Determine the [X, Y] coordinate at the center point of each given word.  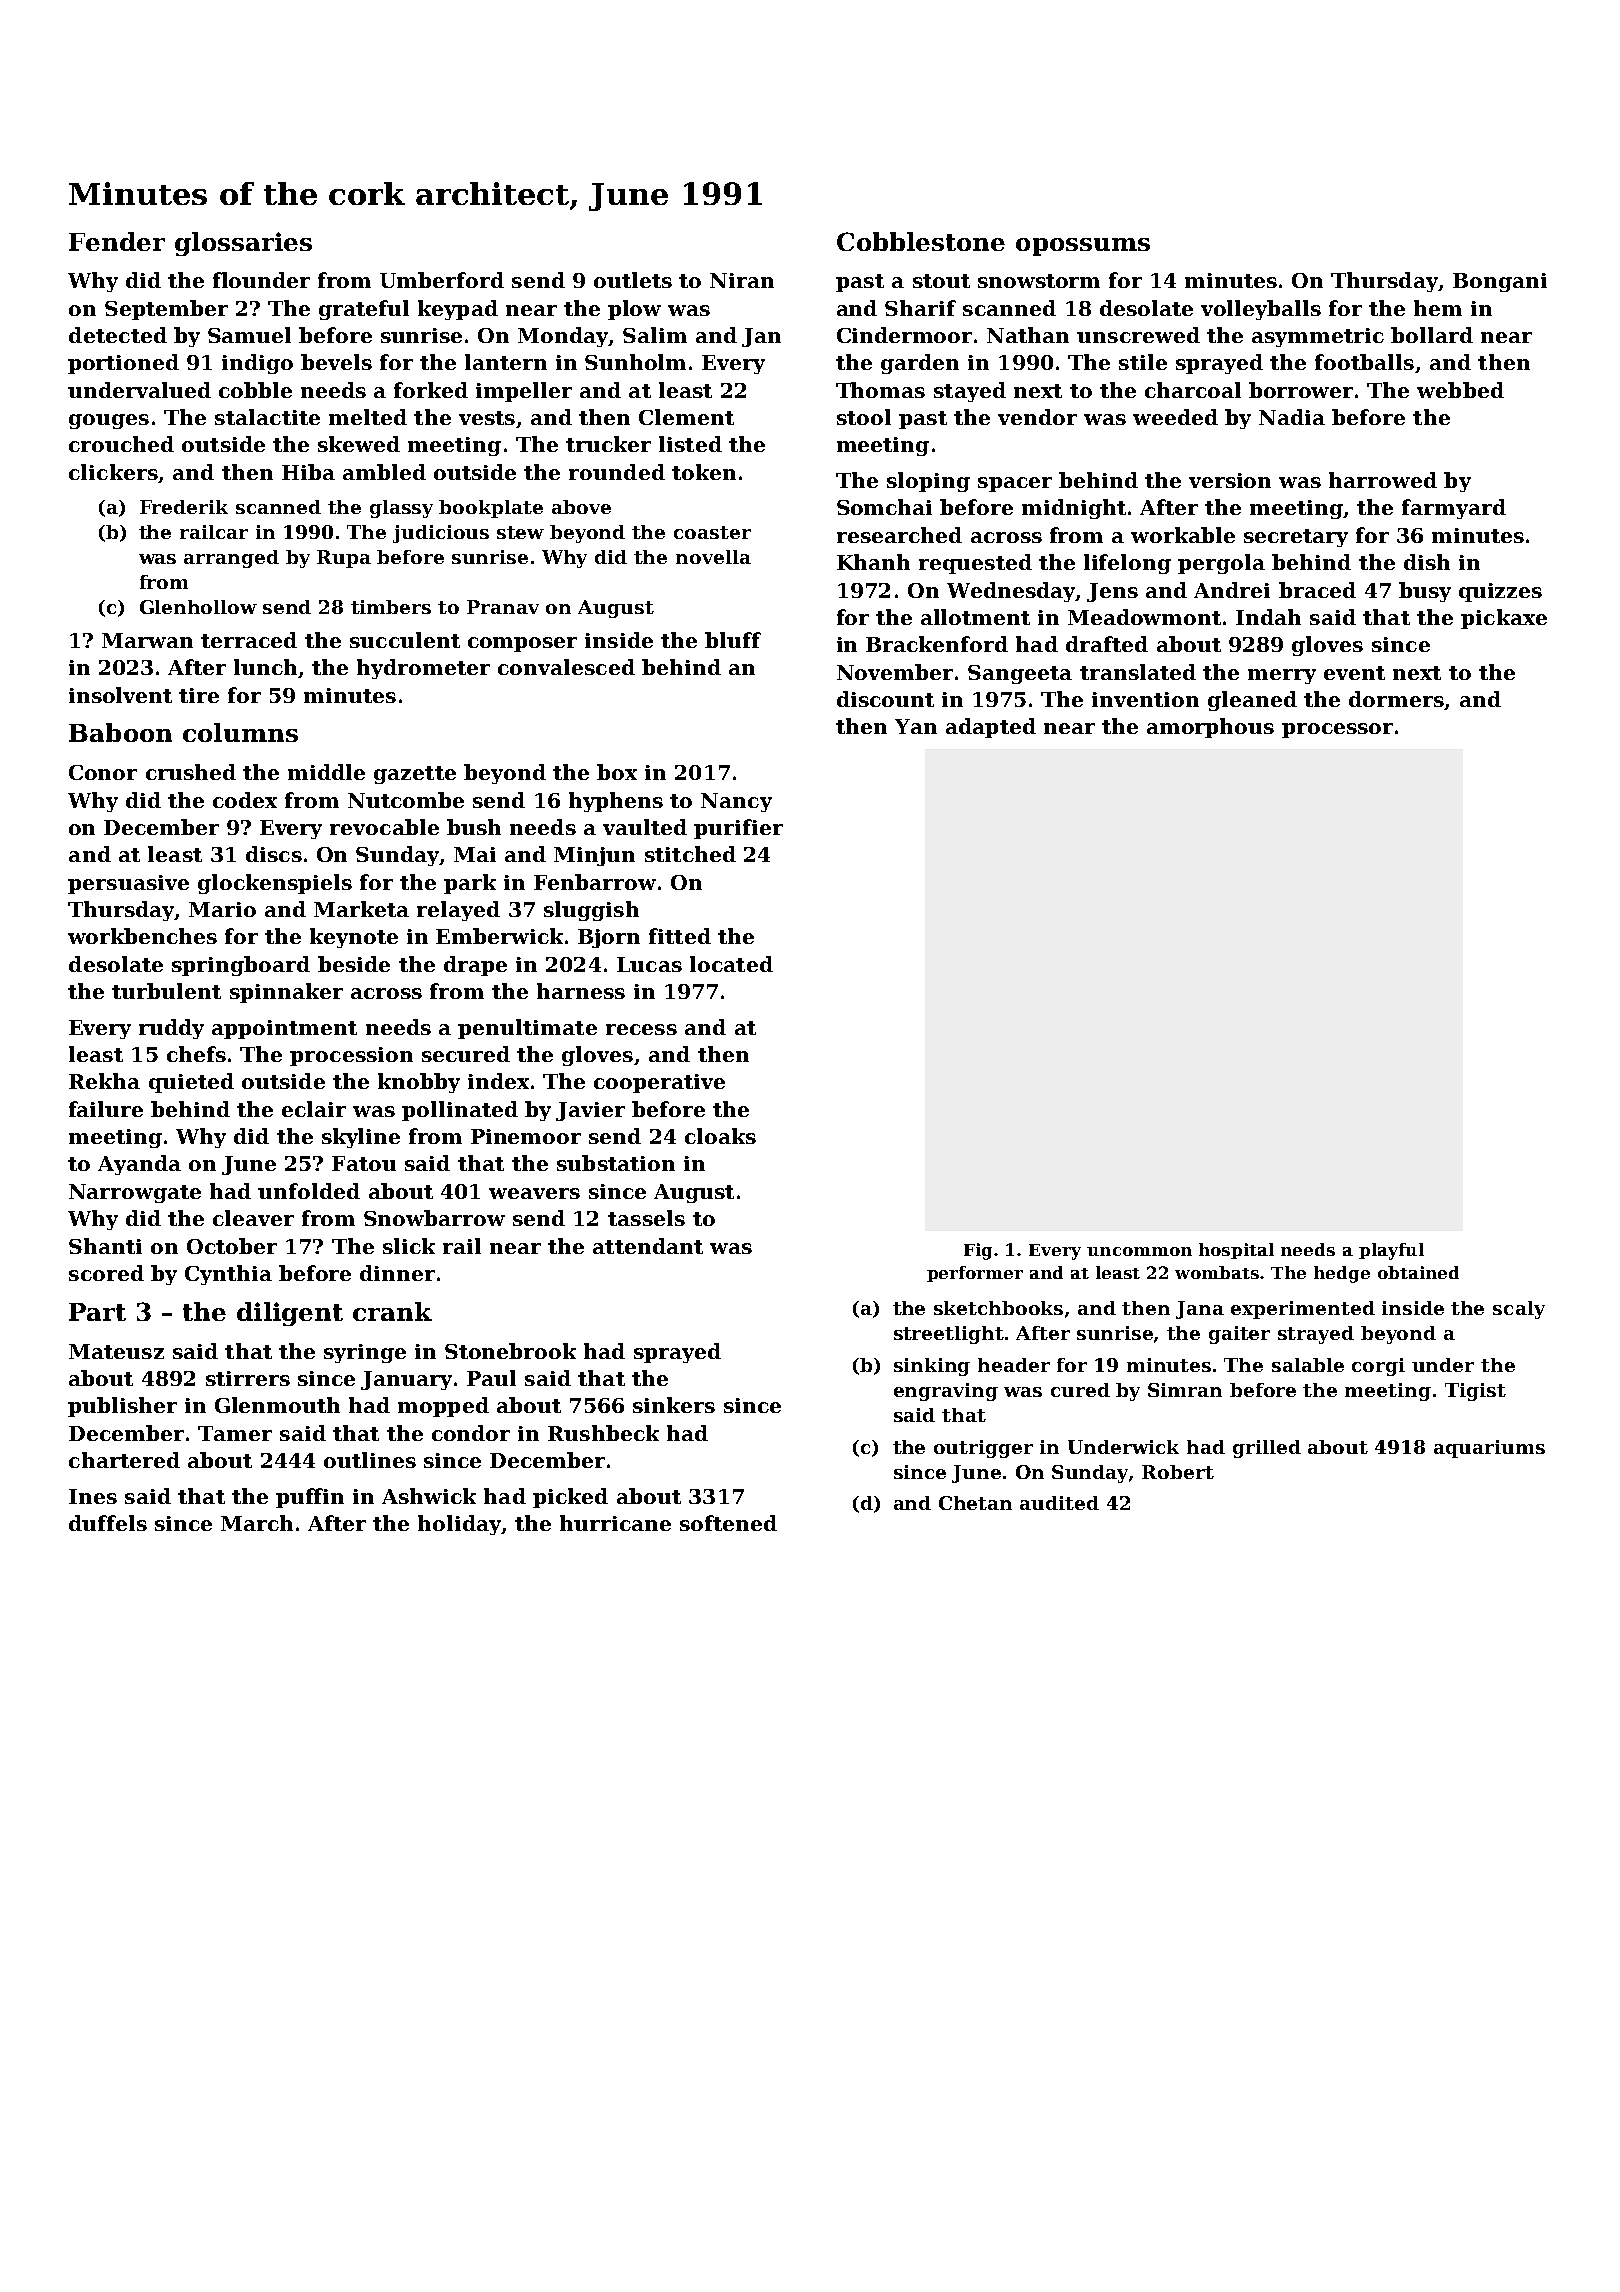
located [731, 964]
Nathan [1028, 335]
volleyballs [1261, 310]
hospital [1236, 1251]
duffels [108, 1523]
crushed [191, 772]
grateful [364, 310]
